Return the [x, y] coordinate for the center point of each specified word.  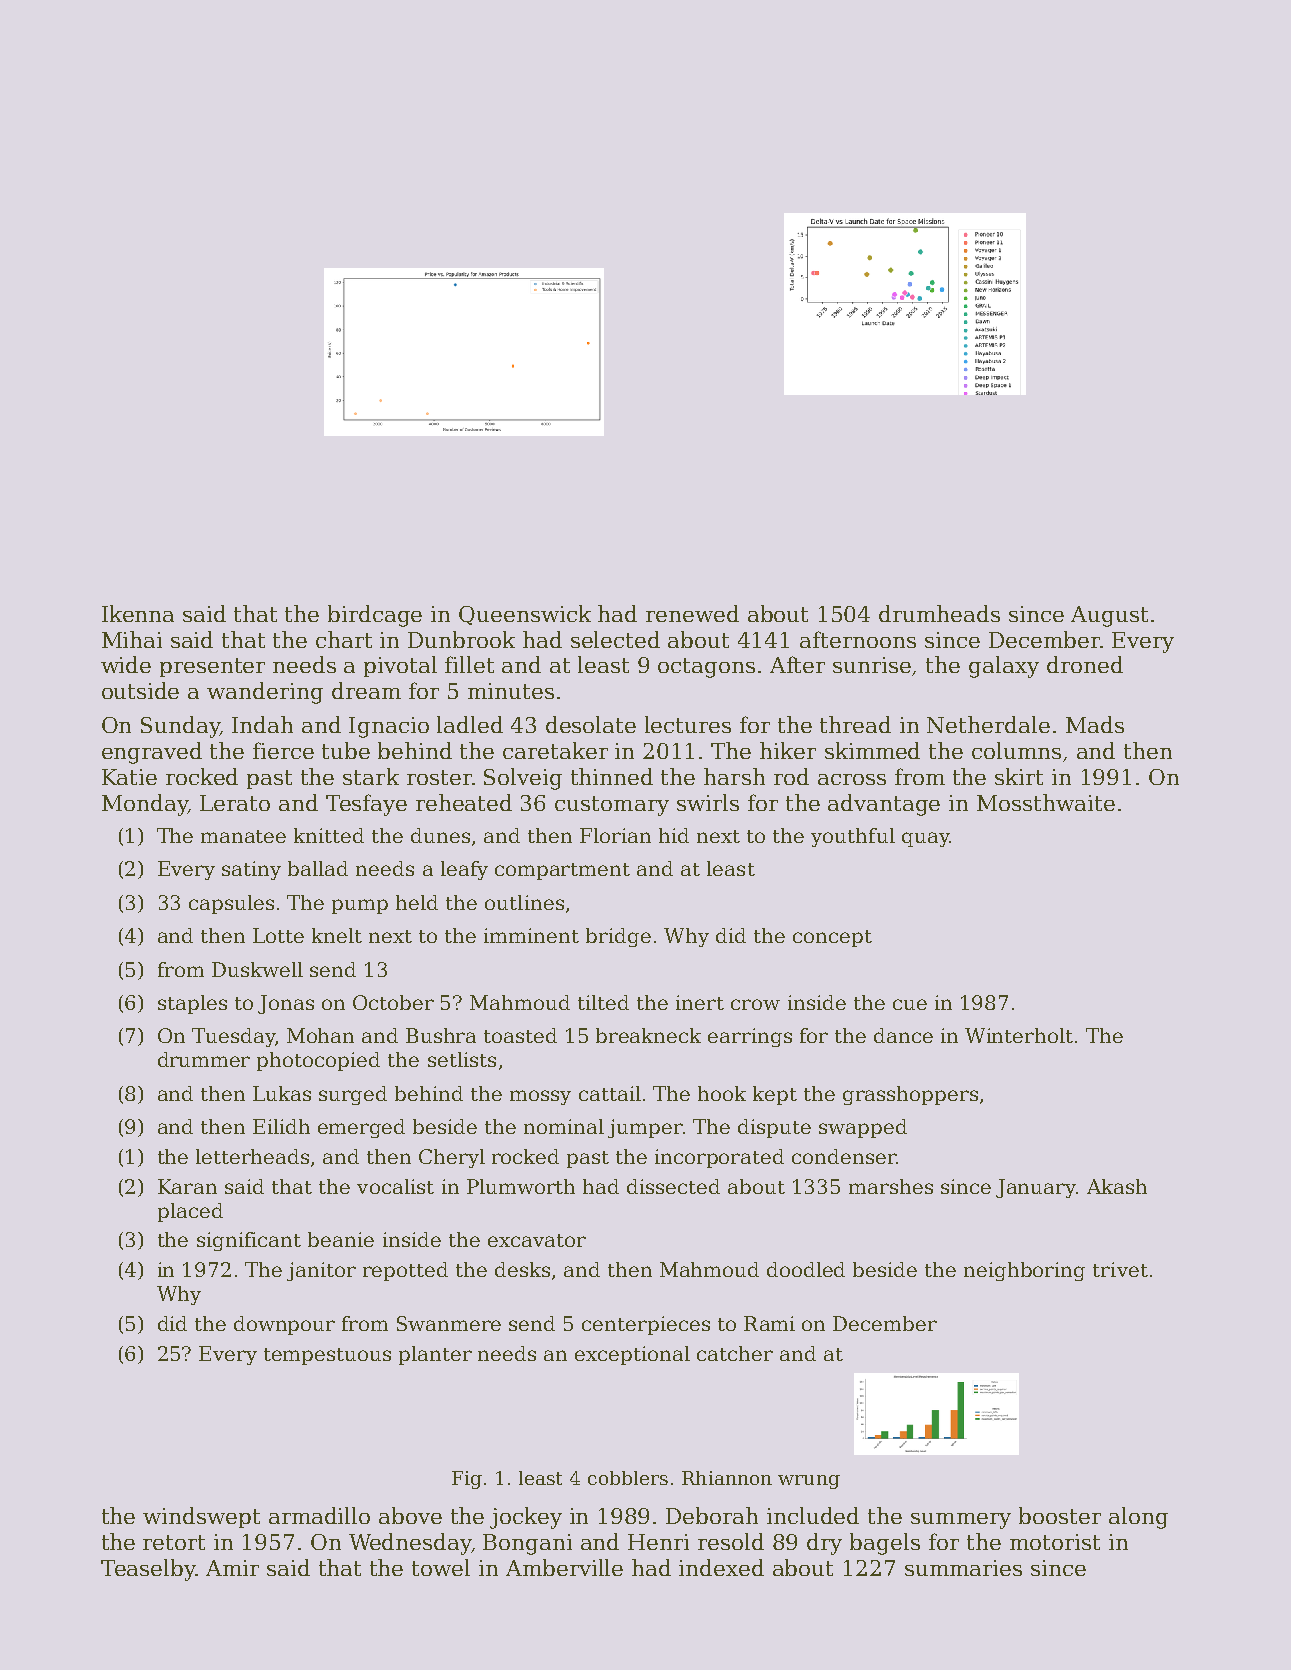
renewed [692, 613]
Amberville [564, 1567]
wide [126, 664]
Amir [232, 1568]
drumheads [939, 613]
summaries [963, 1568]
